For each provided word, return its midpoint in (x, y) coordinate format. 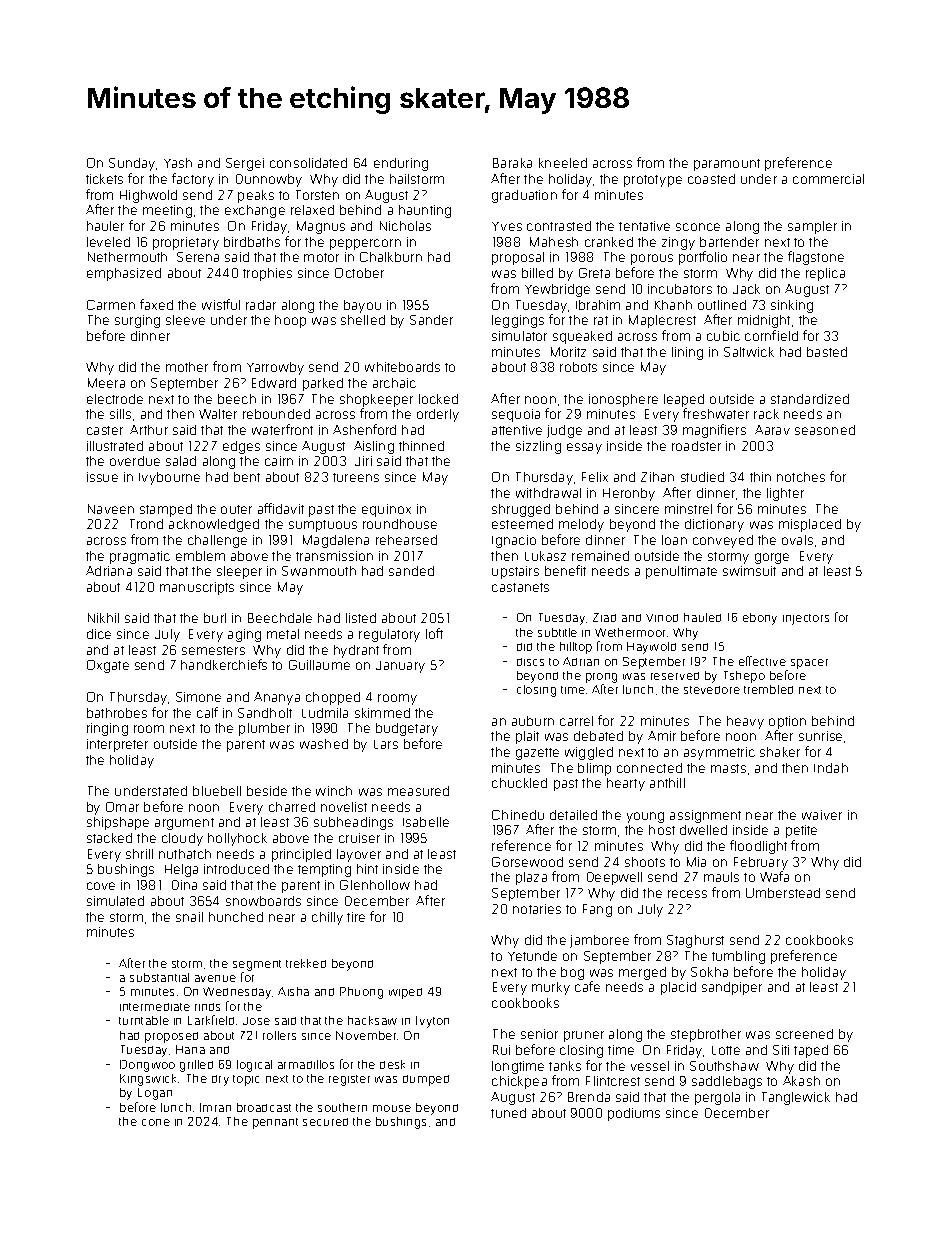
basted (827, 352)
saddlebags (727, 1082)
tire (356, 917)
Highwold (148, 196)
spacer (809, 664)
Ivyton (432, 1022)
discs (530, 662)
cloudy (182, 839)
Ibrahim (598, 305)
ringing (107, 729)
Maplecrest (662, 321)
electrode (115, 399)
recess (687, 894)
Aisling (374, 447)
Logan (155, 1094)
